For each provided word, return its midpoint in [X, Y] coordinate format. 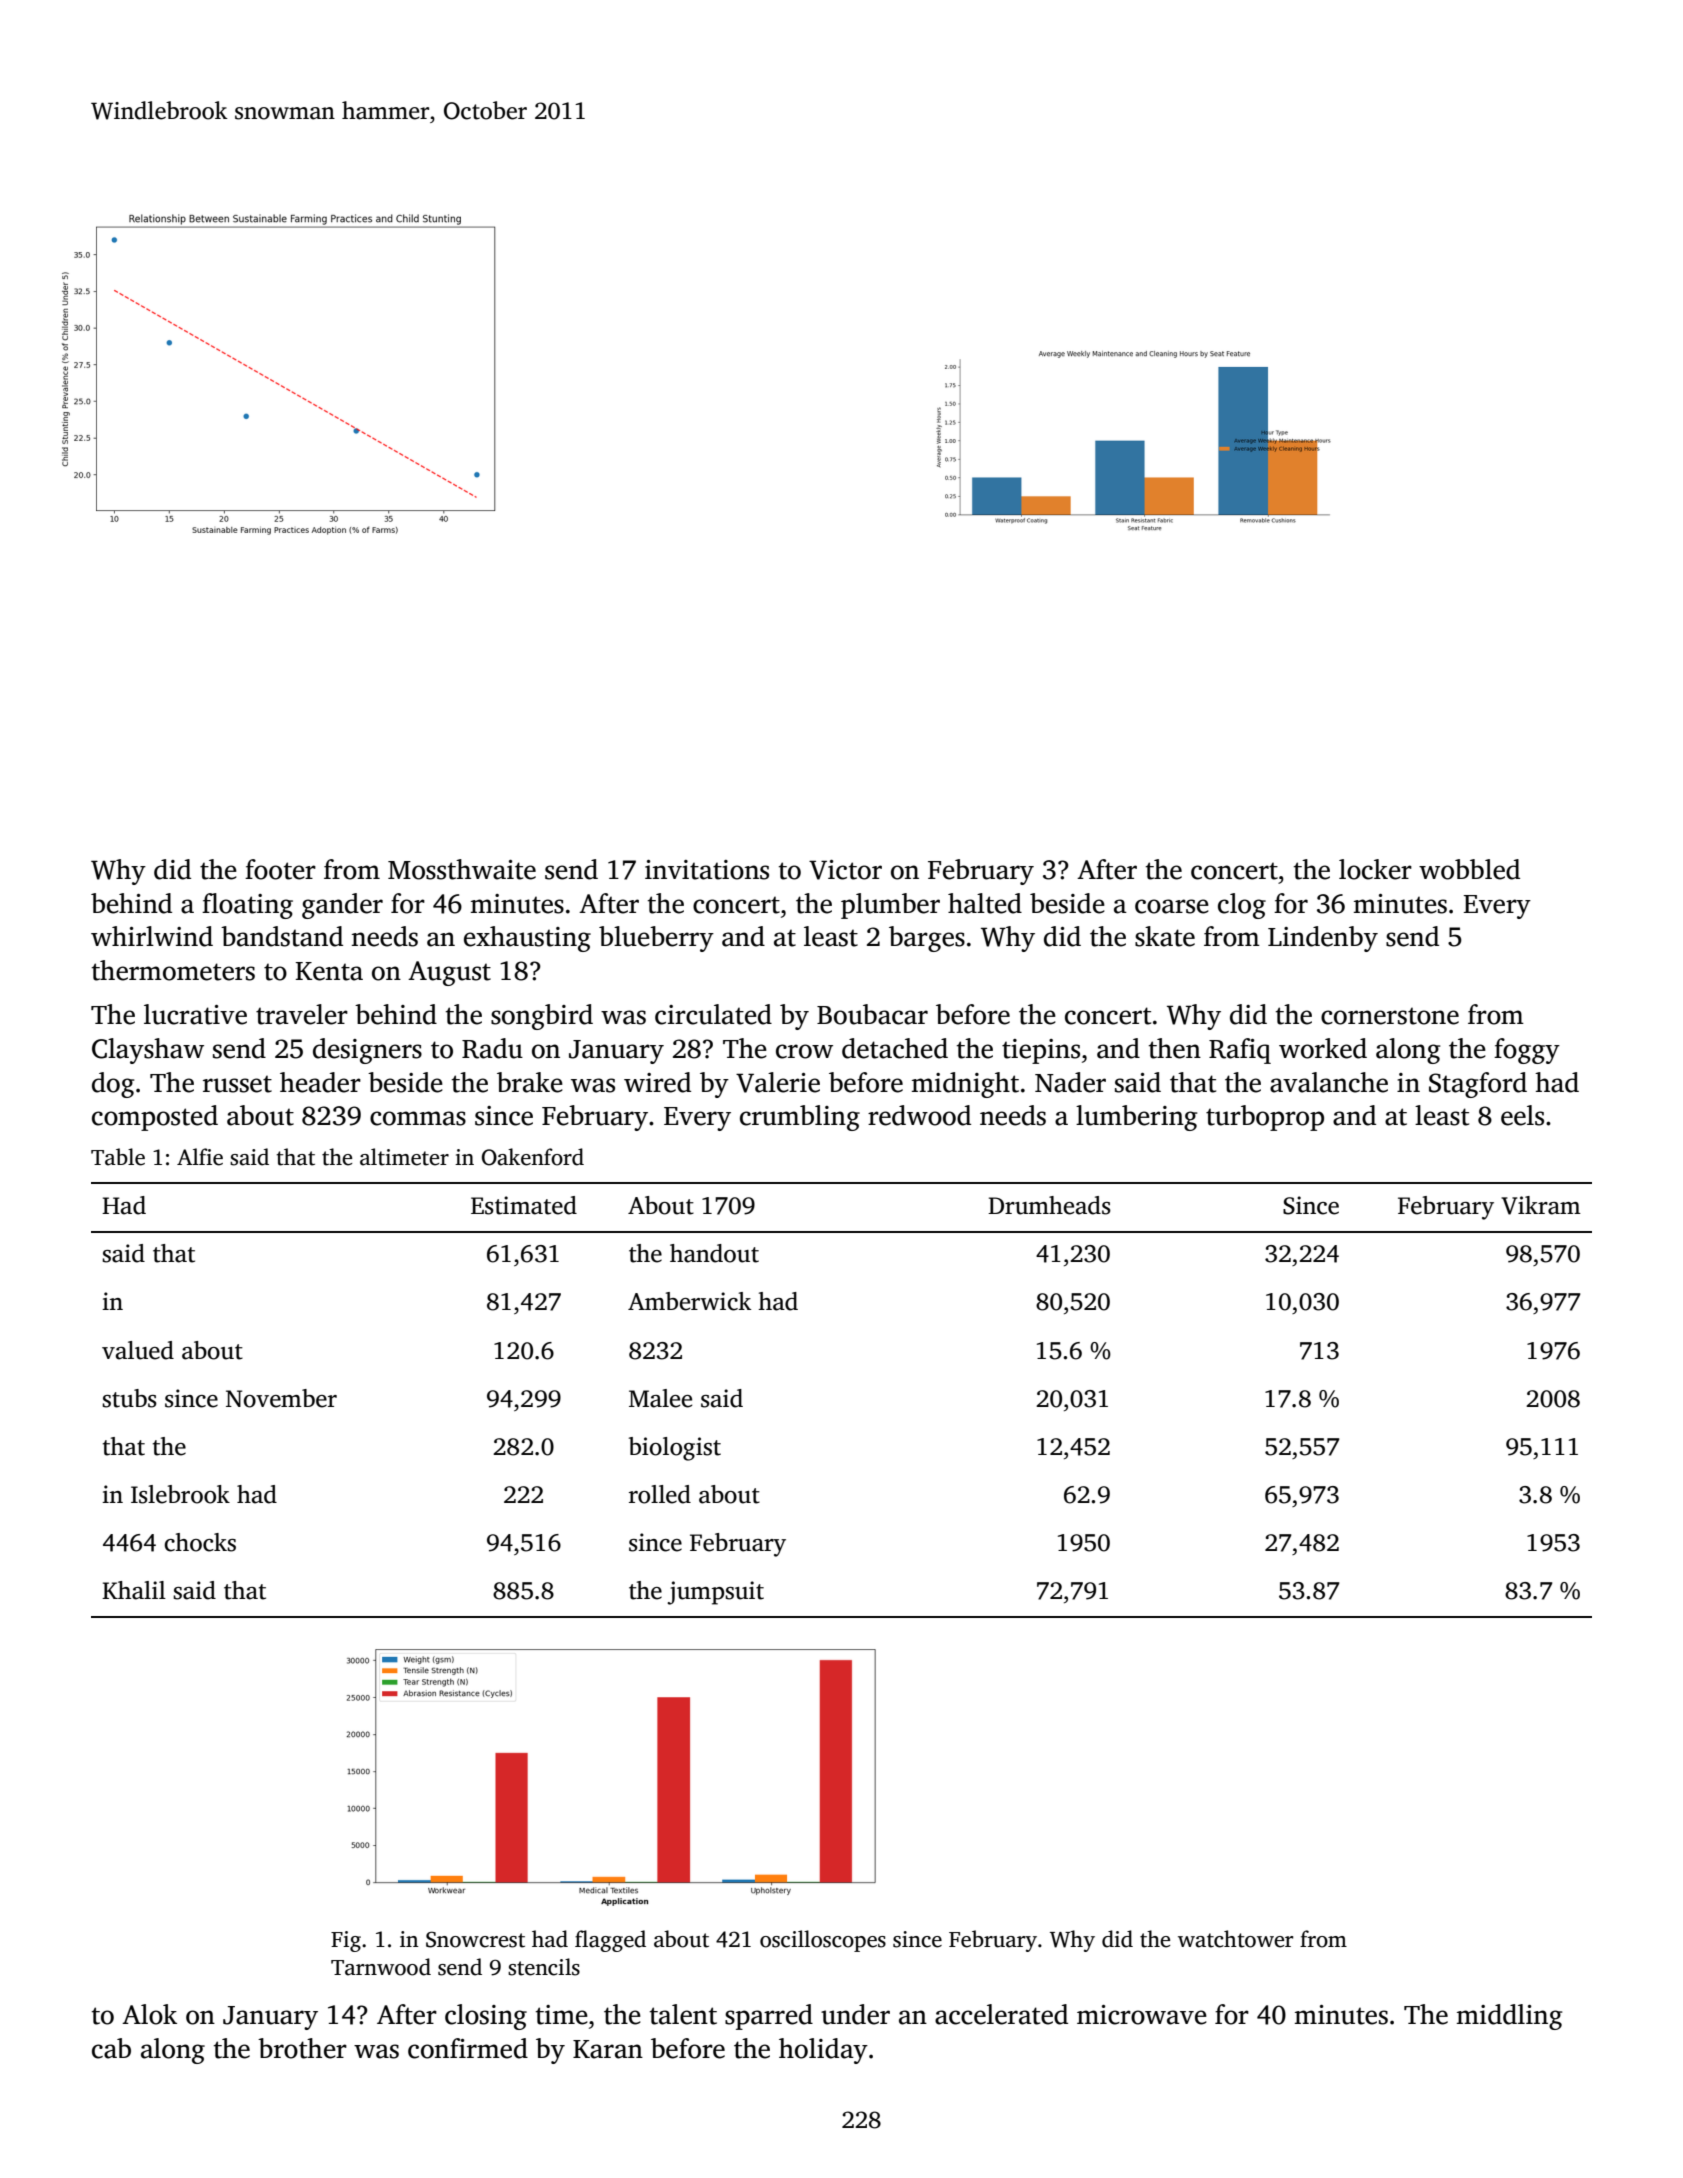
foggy [1527, 1051]
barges [927, 939]
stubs [129, 1398]
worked [1323, 1048]
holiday [823, 2051]
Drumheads [1049, 1205]
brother [302, 2048]
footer [280, 869]
